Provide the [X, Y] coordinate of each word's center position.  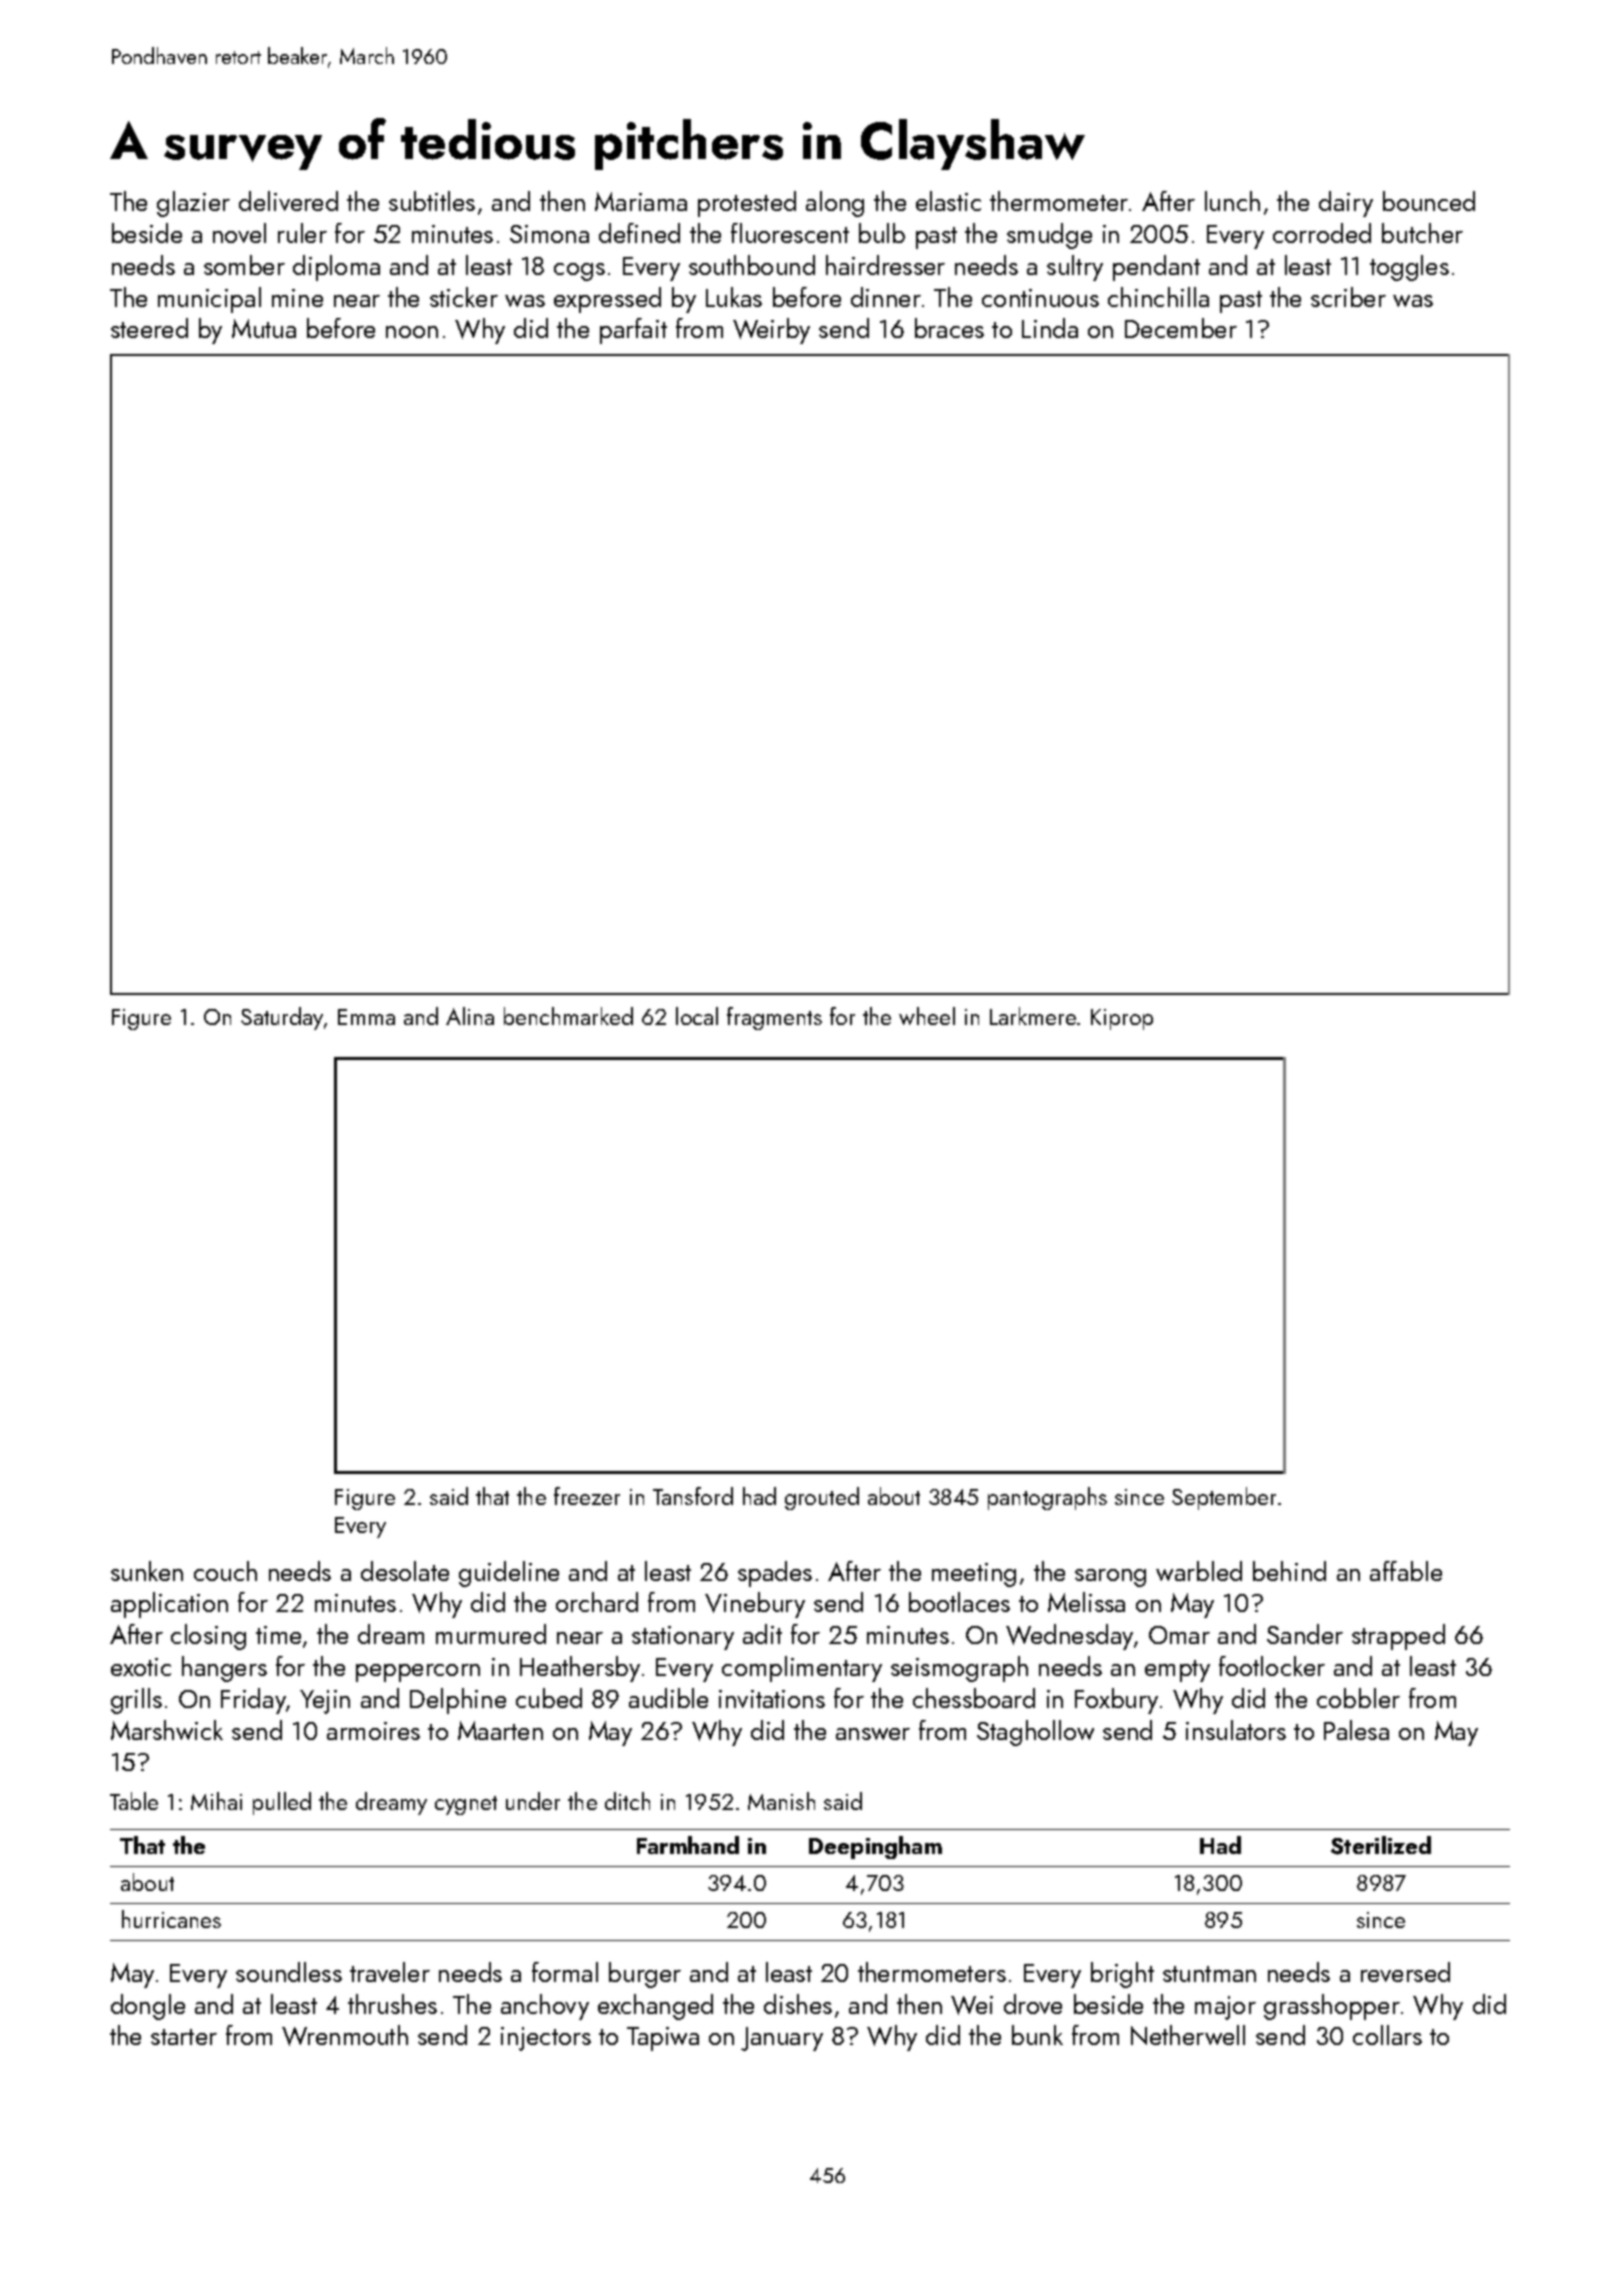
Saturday [282, 1018]
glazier [193, 204]
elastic [948, 201]
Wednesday [1069, 1637]
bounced [1429, 201]
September [1224, 1498]
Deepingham [875, 1847]
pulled [282, 1803]
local [697, 1016]
